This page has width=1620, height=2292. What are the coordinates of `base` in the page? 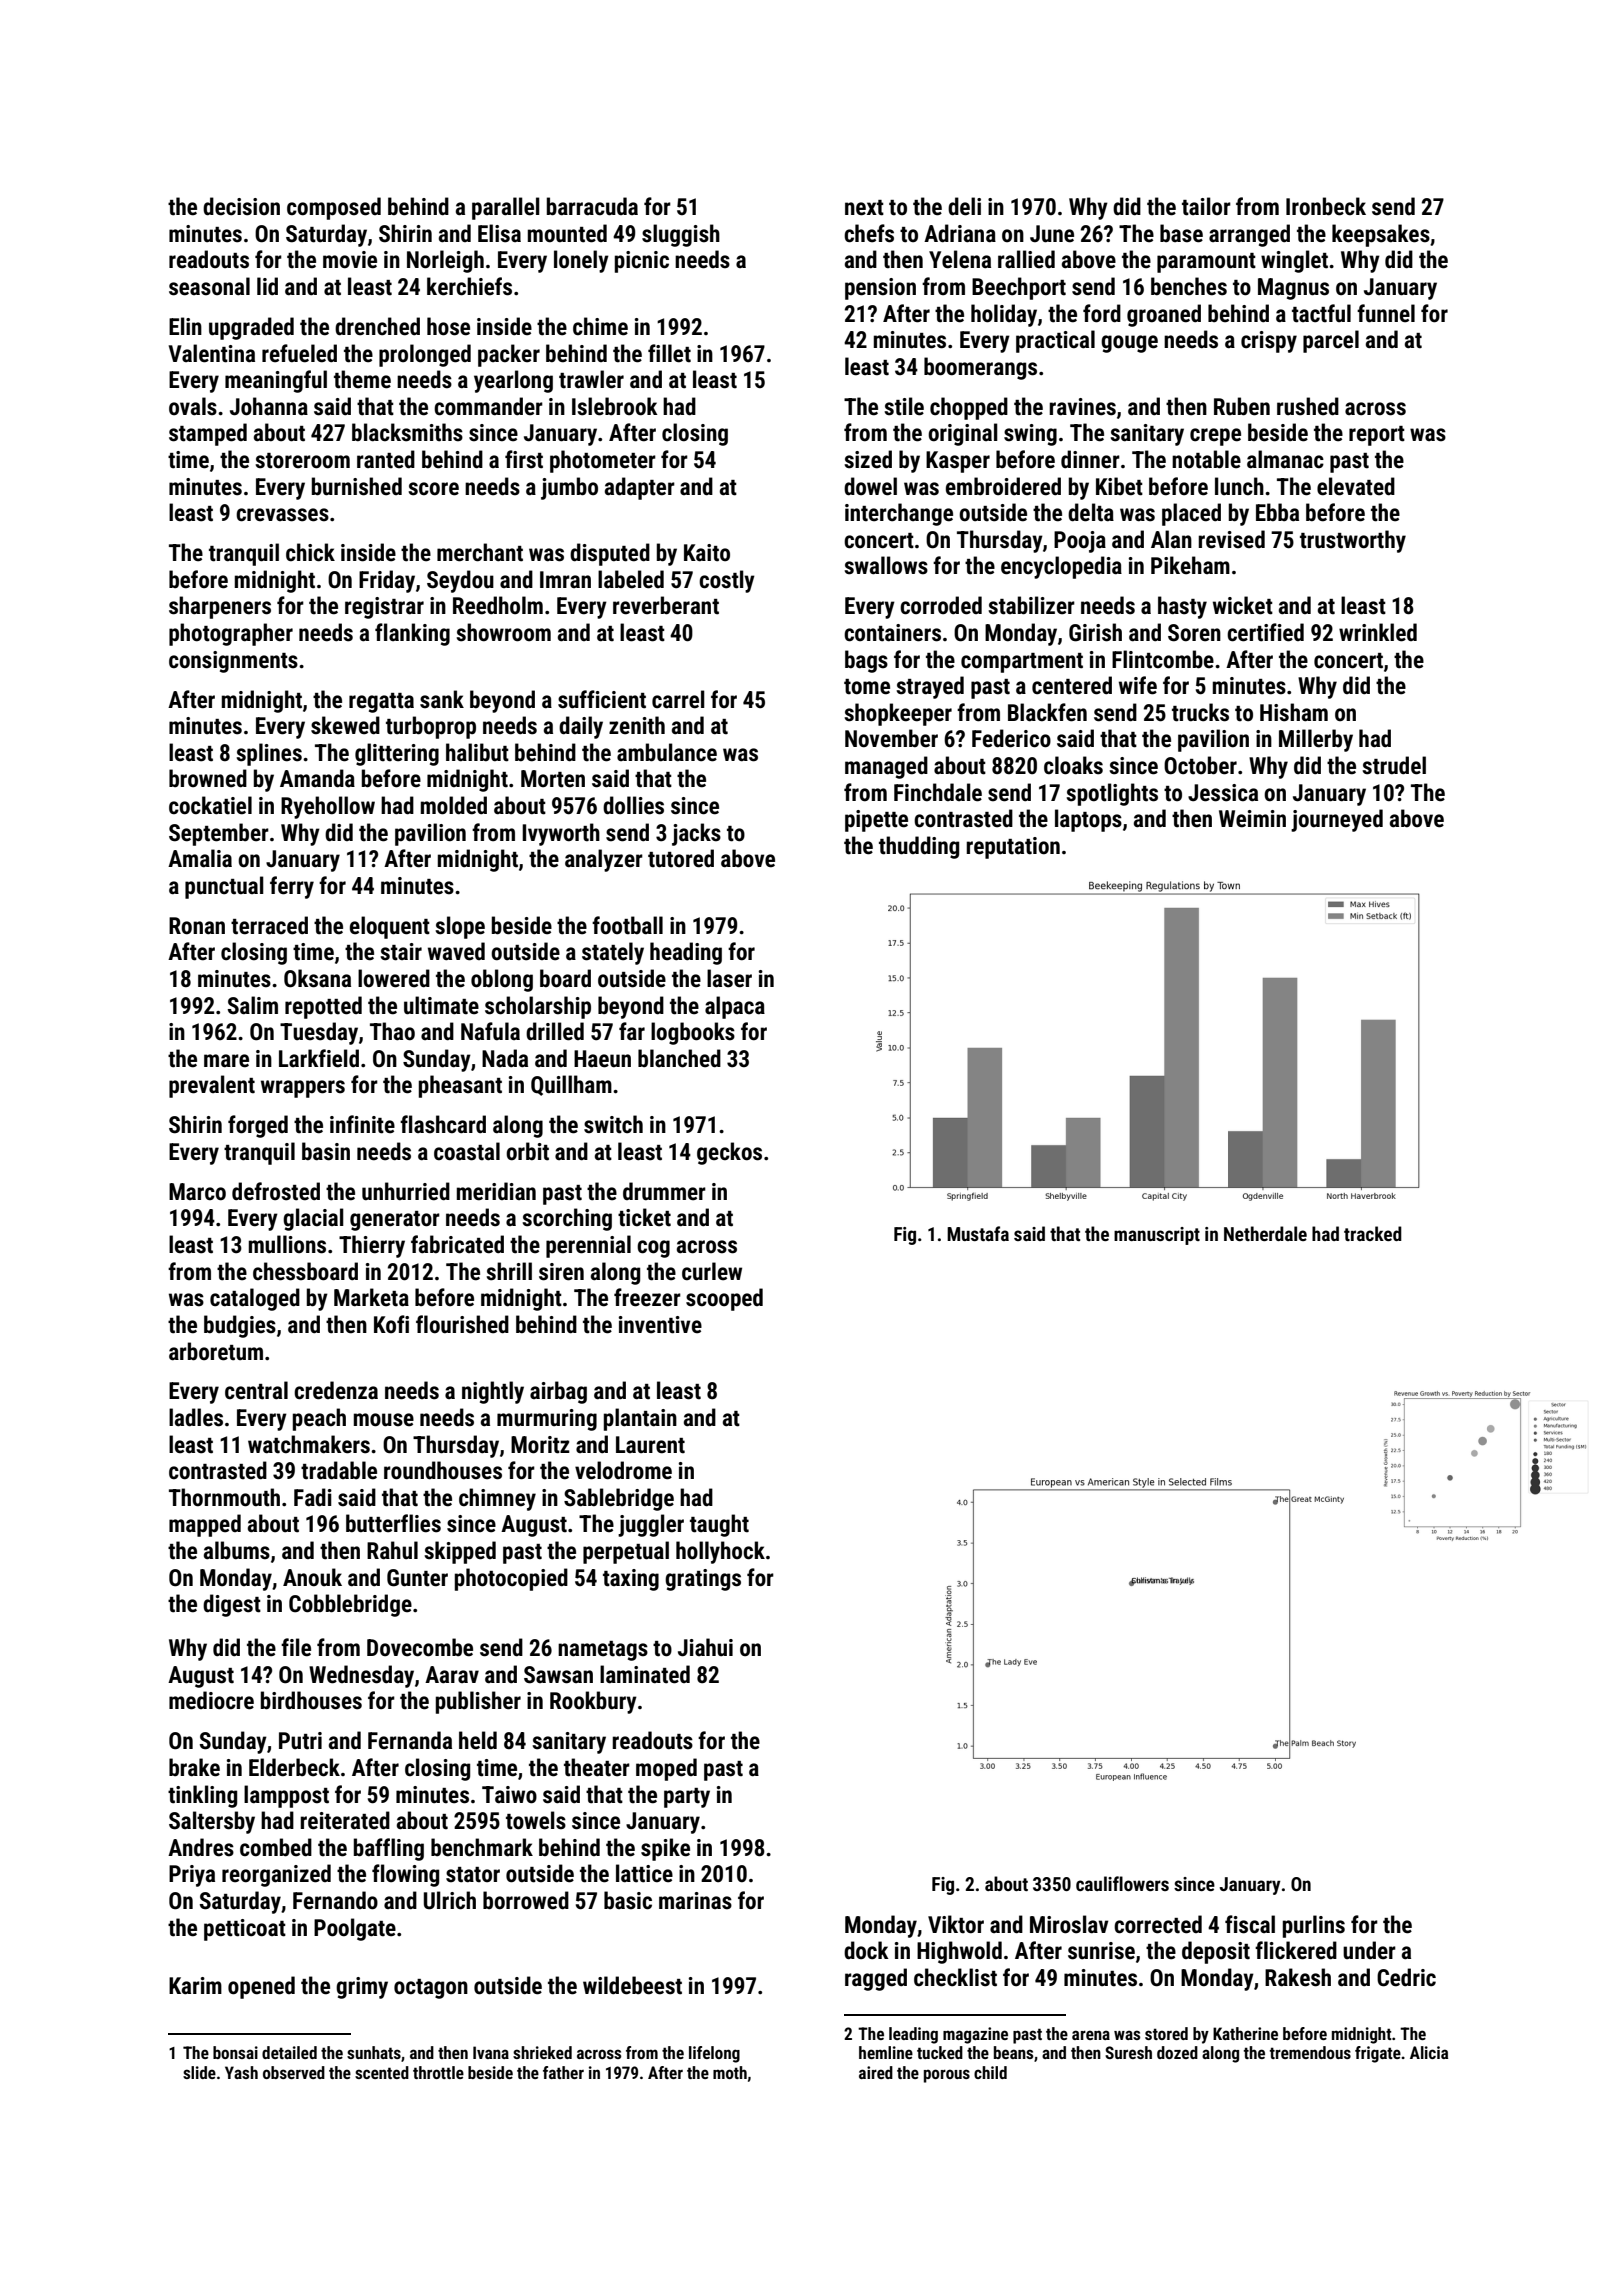 It's located at (1181, 233).
